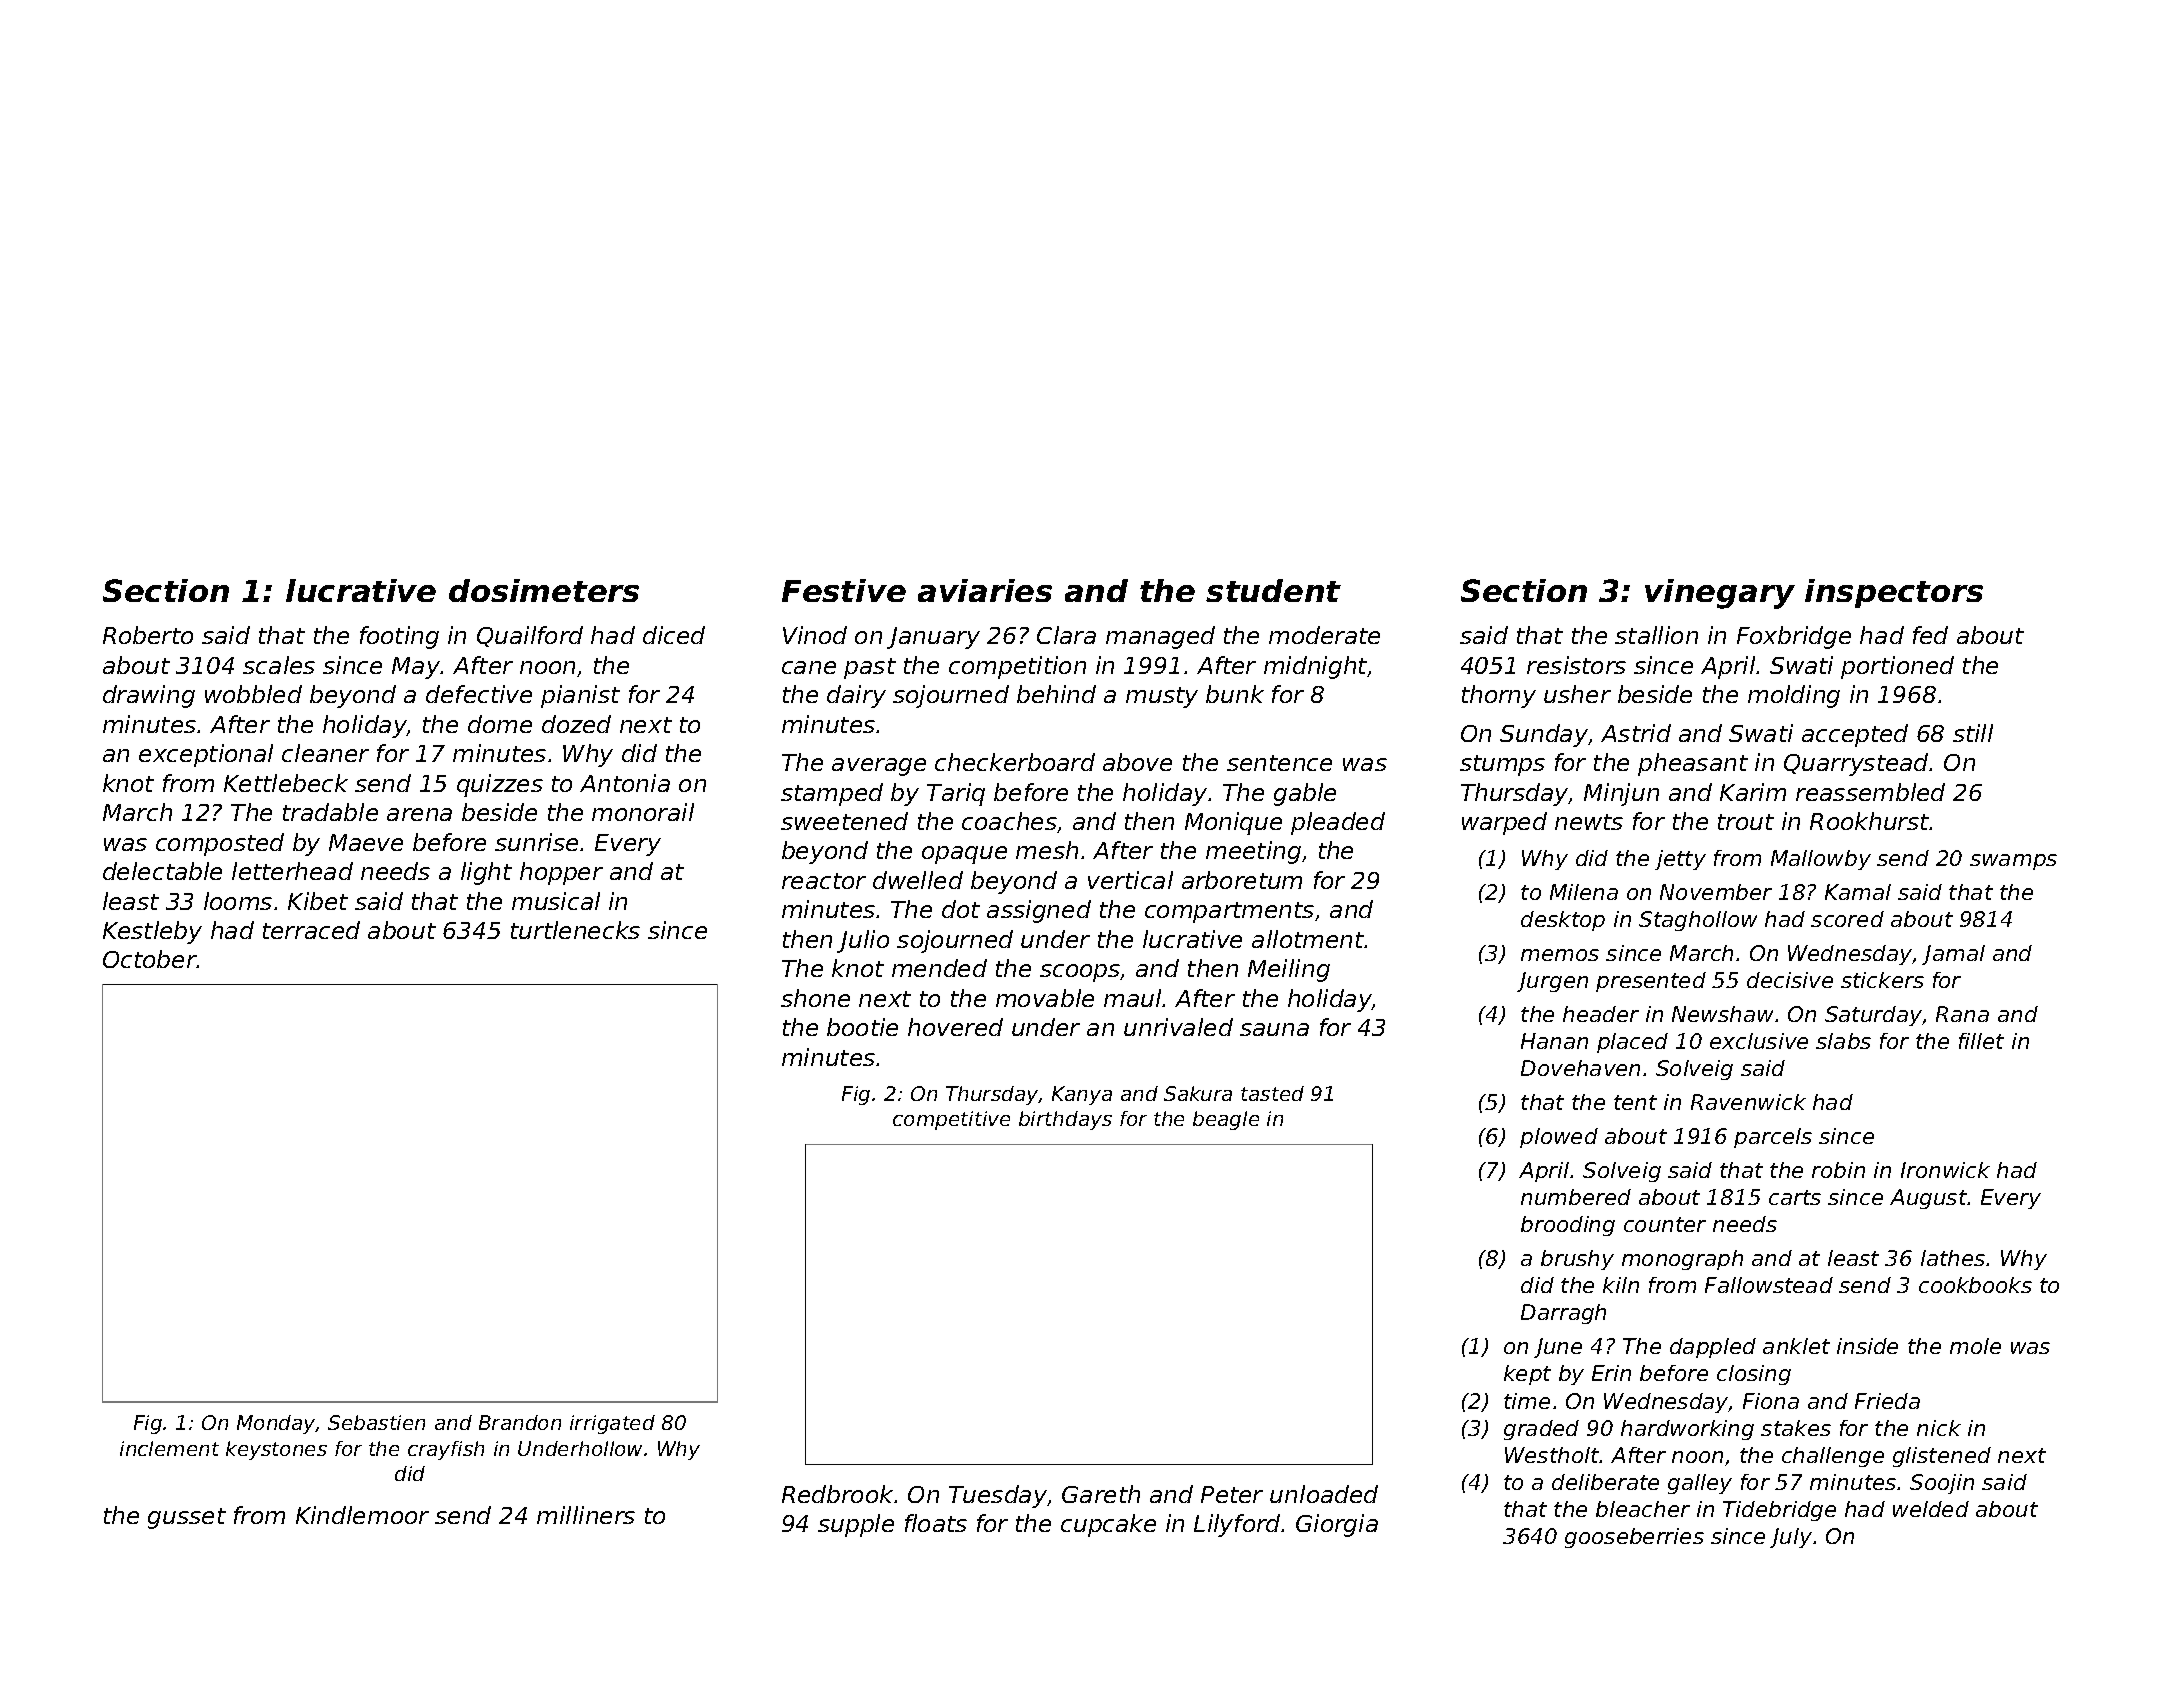  I want to click on inspectors, so click(1894, 593).
